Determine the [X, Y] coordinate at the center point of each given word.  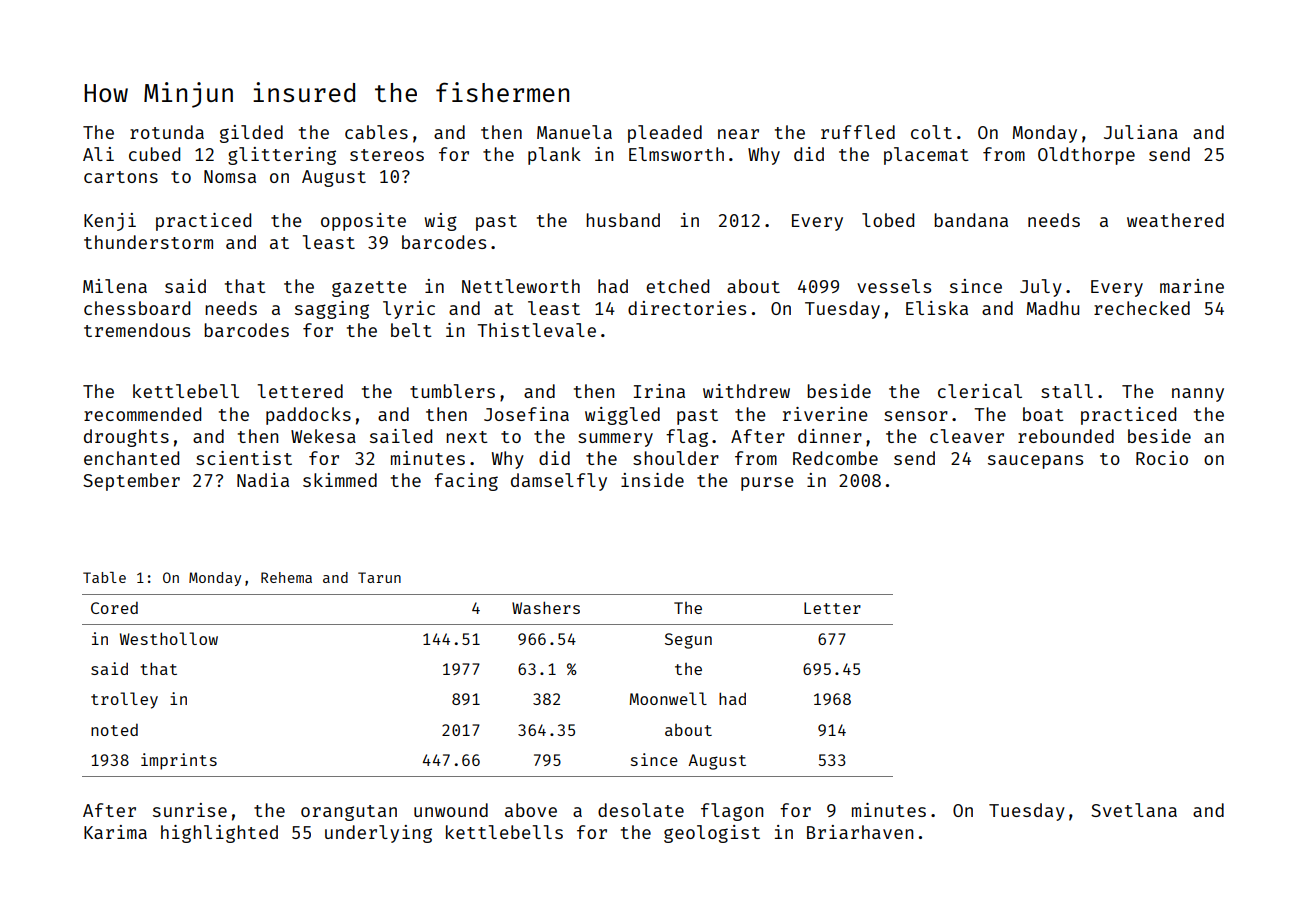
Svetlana [1134, 810]
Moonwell [668, 698]
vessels [894, 286]
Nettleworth [521, 286]
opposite [363, 222]
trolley [124, 700]
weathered [1175, 220]
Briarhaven [860, 832]
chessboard [137, 308]
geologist [712, 834]
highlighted [219, 834]
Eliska [937, 308]
